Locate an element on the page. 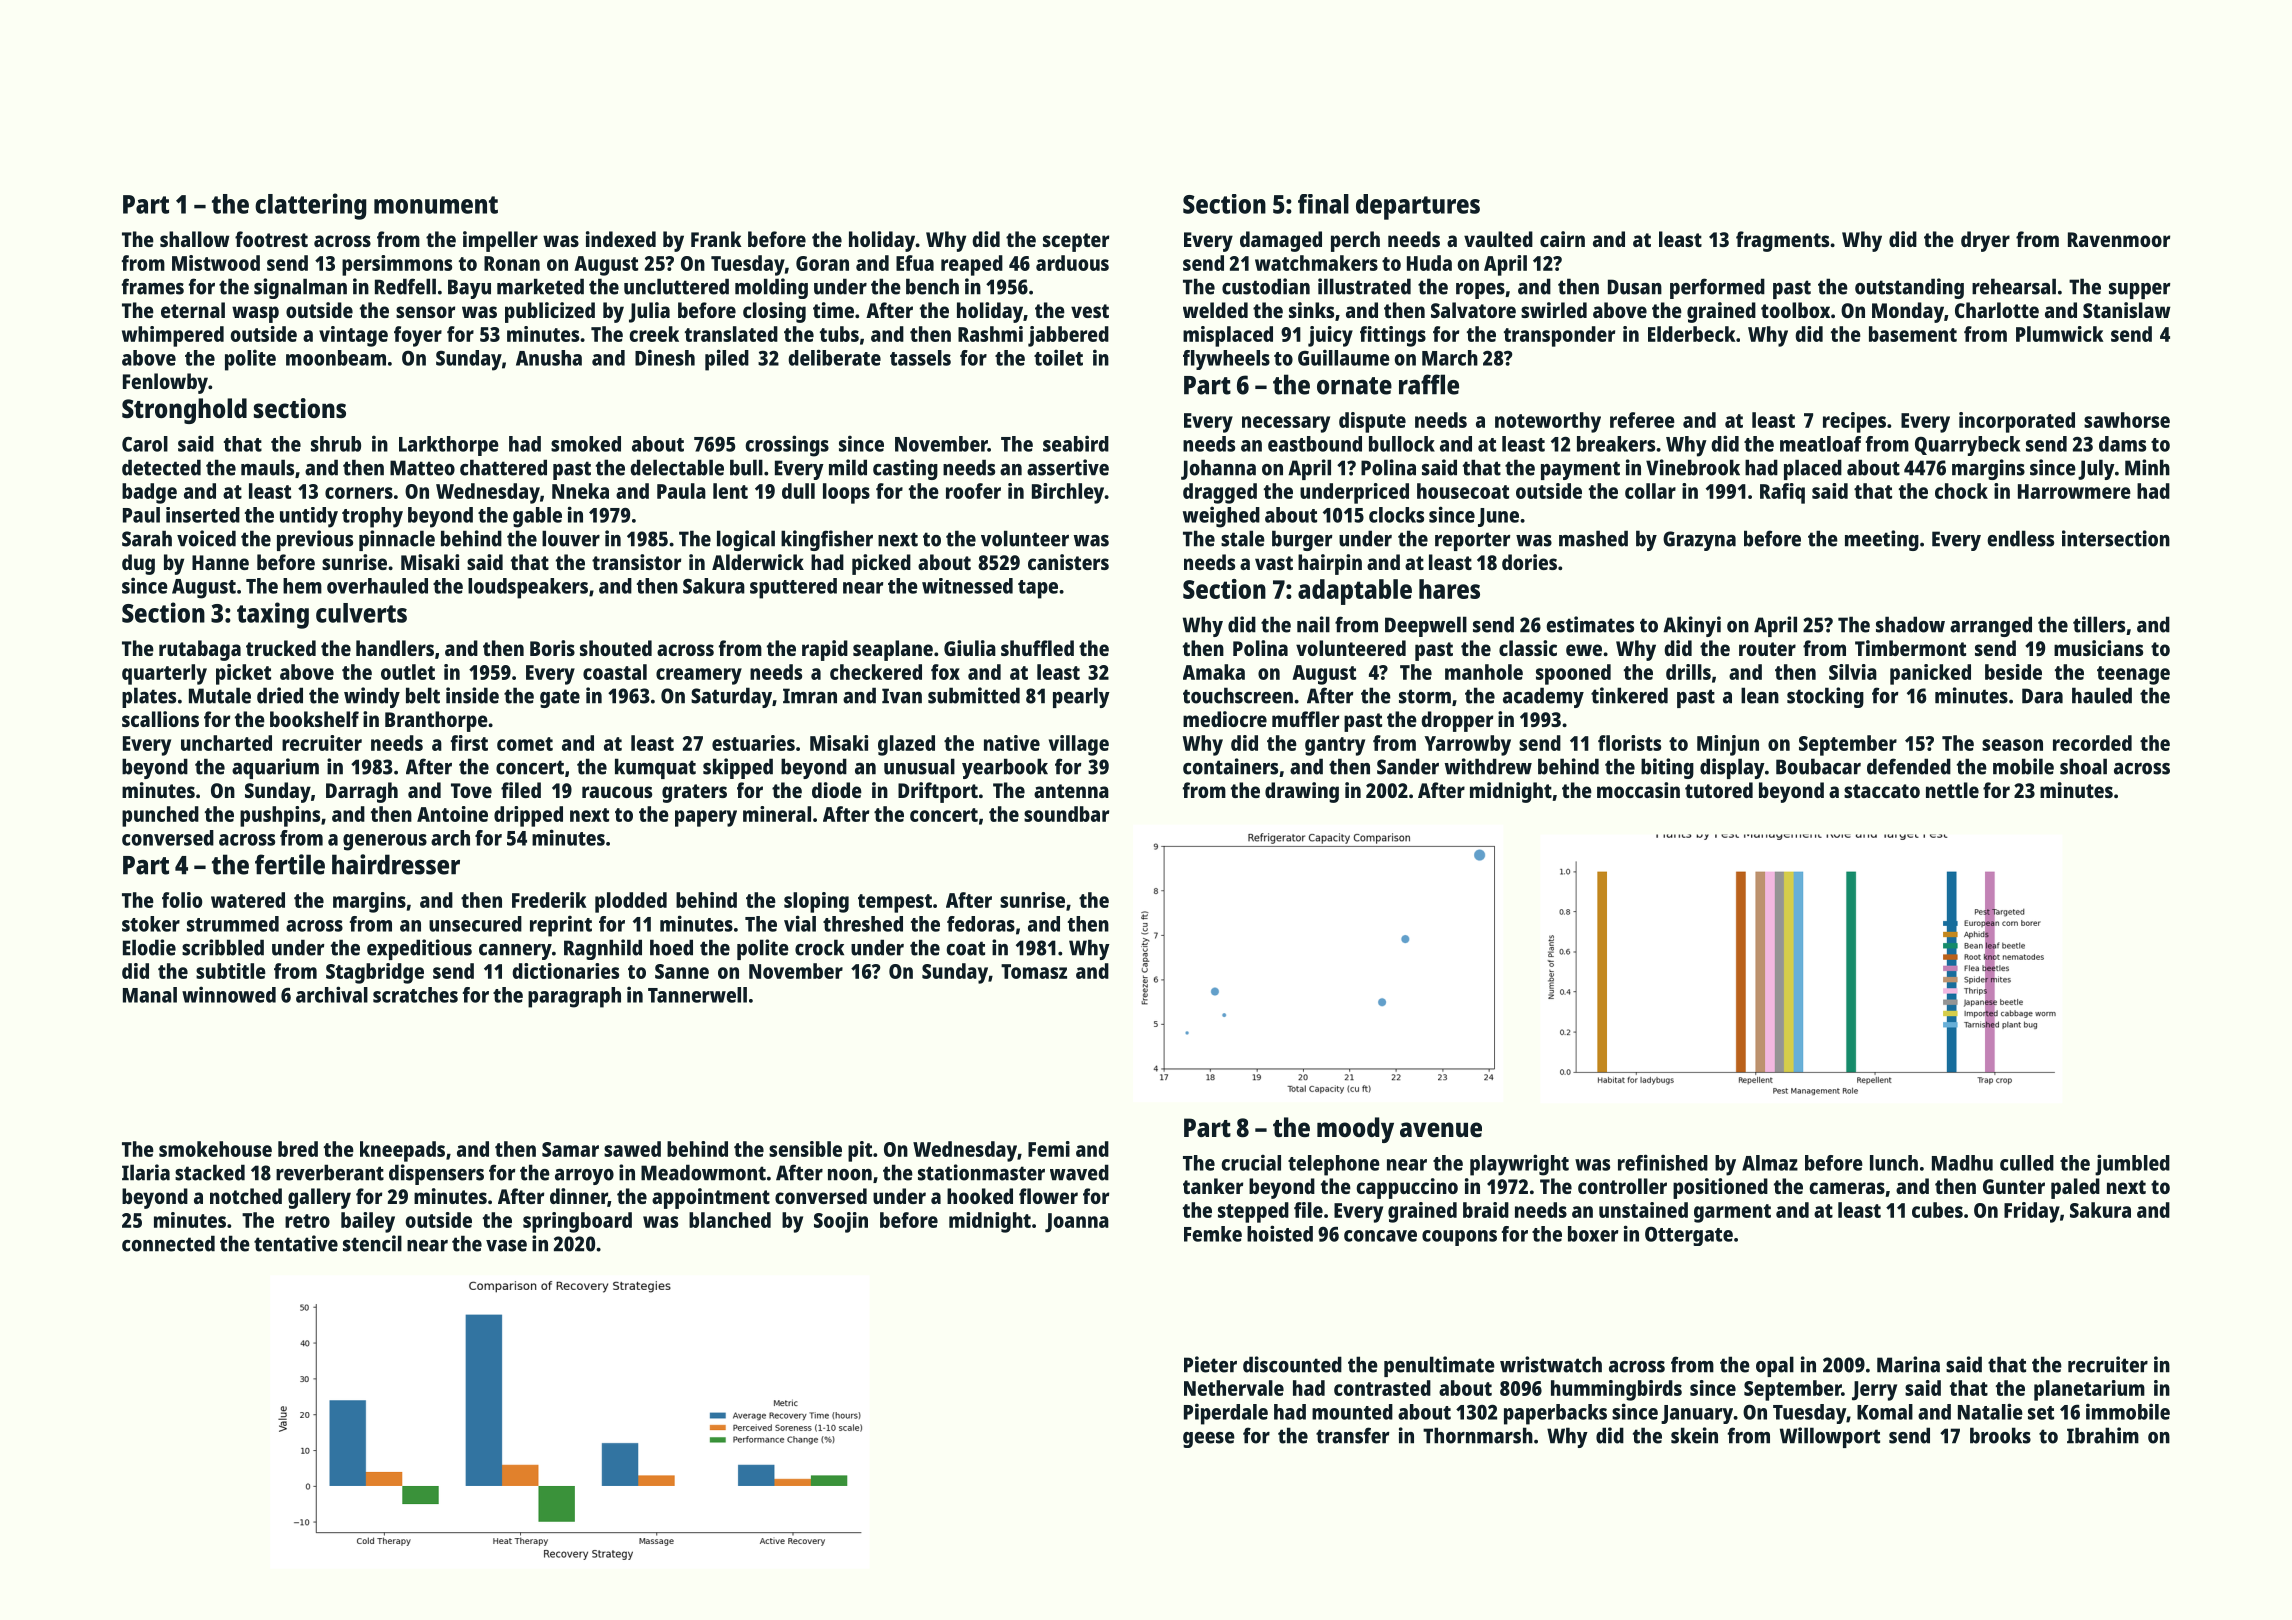 This image has width=2292, height=1620. referee is located at coordinates (1642, 420).
